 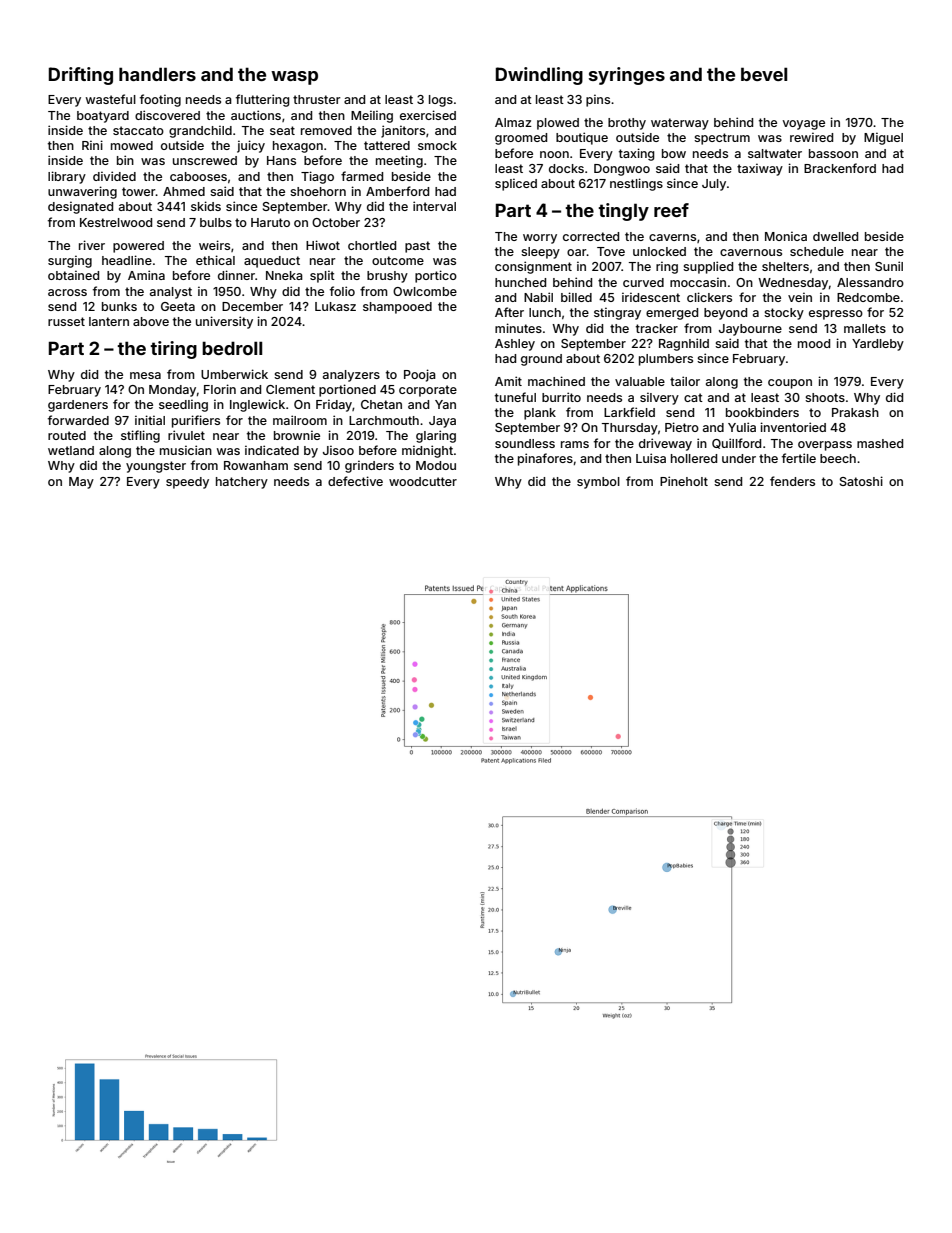 I want to click on consignment, so click(x=533, y=267).
